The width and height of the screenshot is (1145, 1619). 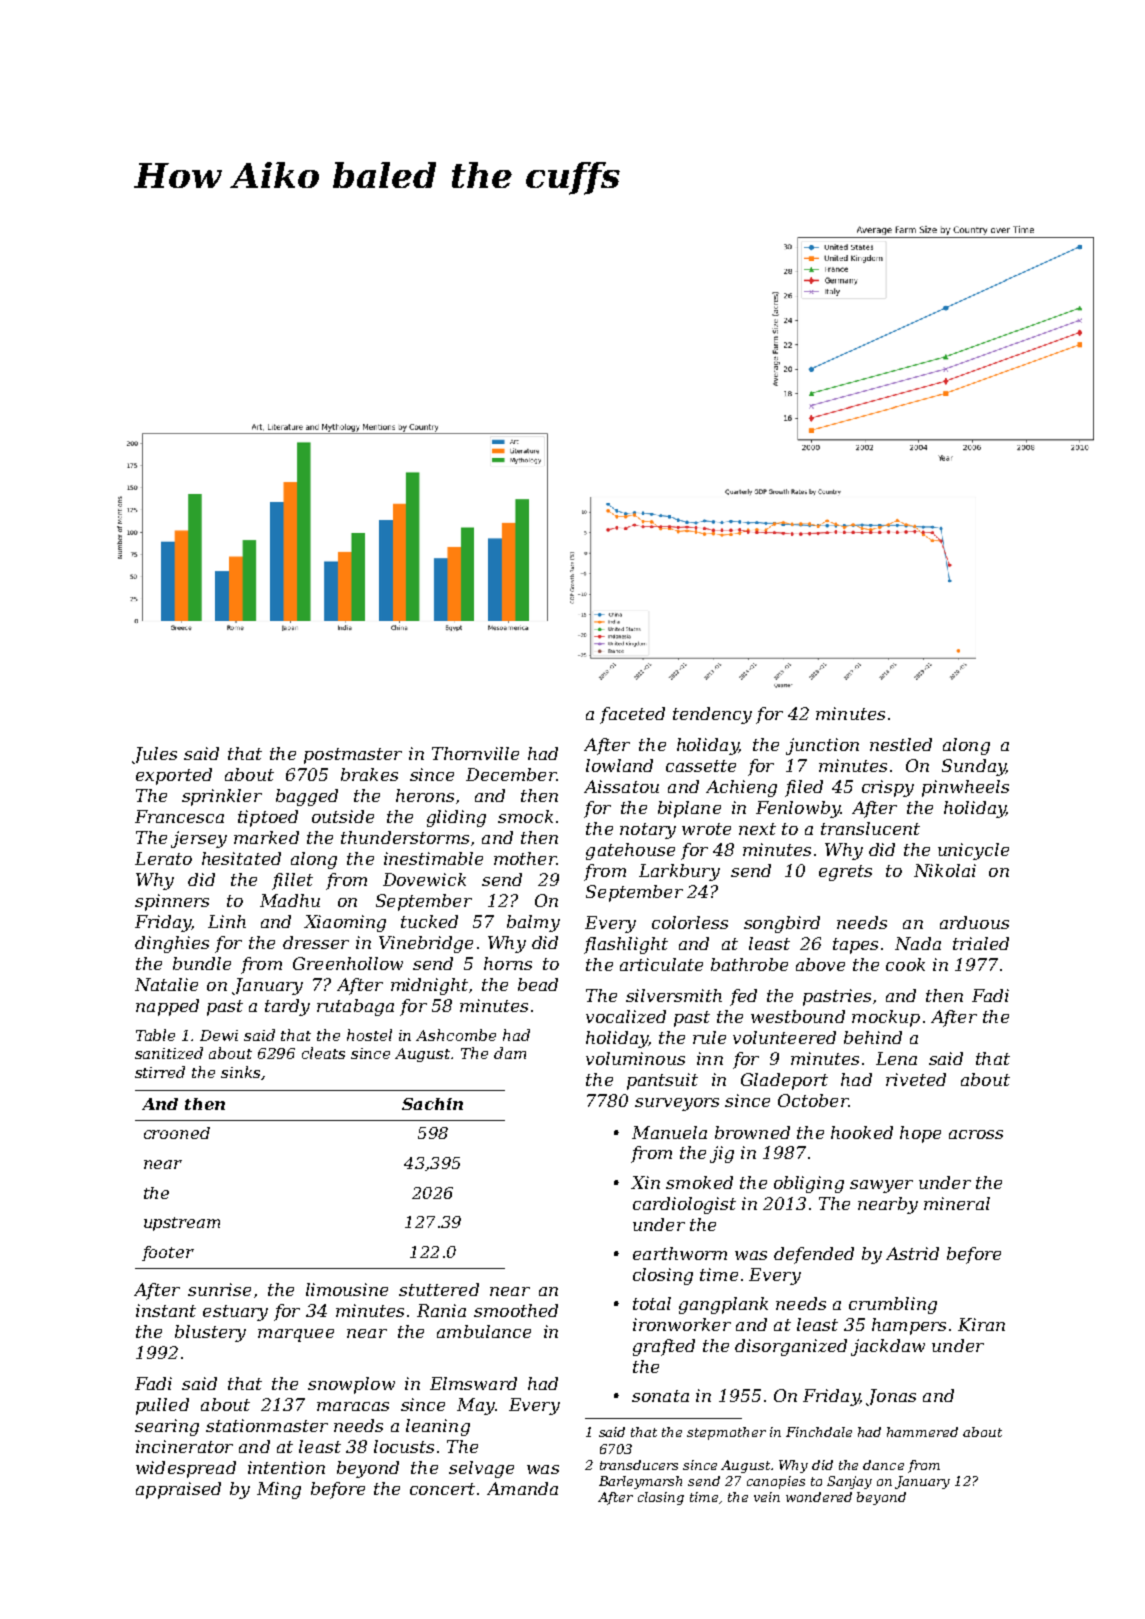 What do you see at coordinates (712, 715) in the screenshot?
I see `tendency` at bounding box center [712, 715].
